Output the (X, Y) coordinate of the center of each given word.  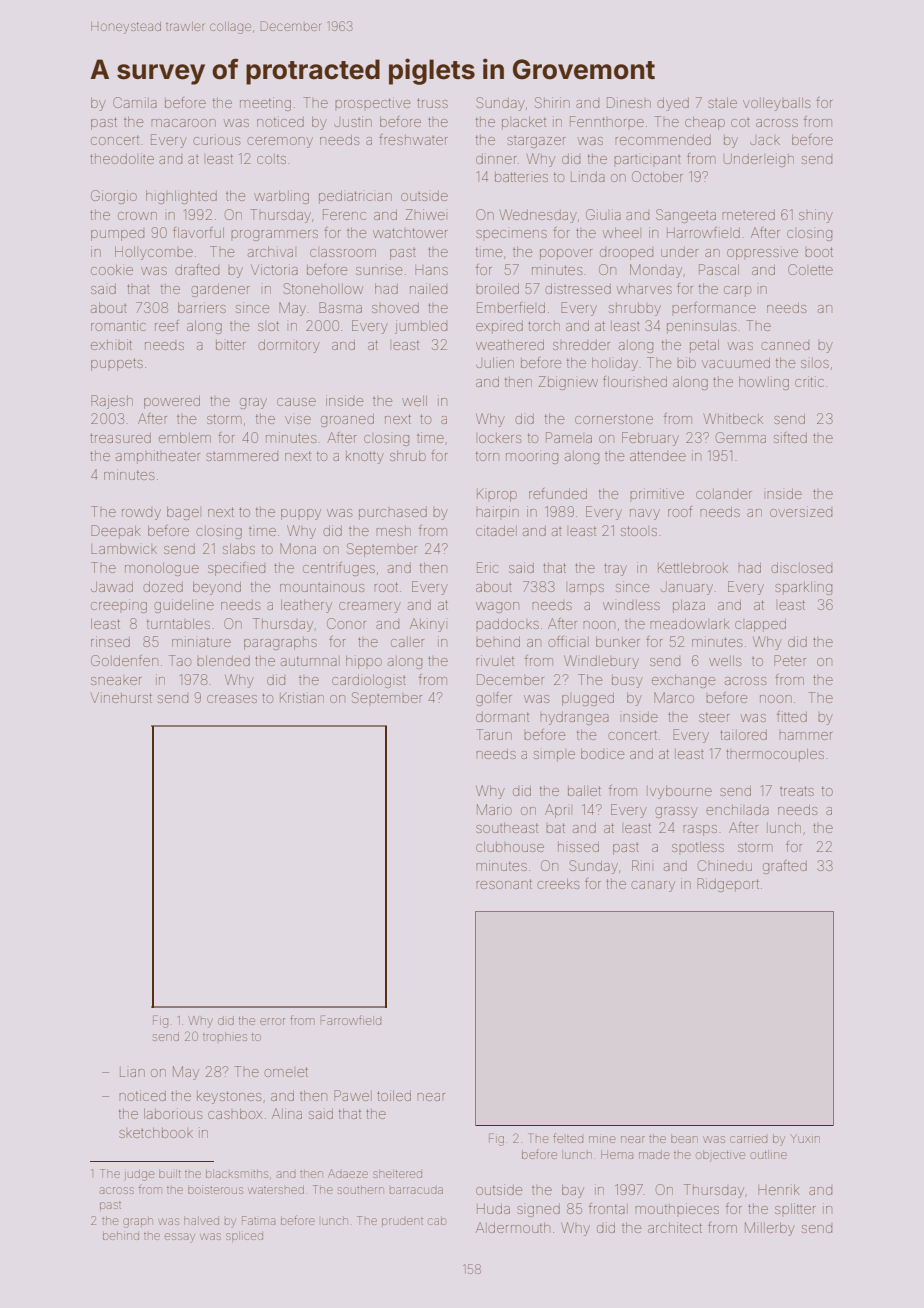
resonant (504, 884)
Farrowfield (351, 1020)
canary (653, 886)
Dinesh (629, 102)
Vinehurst (121, 697)
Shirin (552, 102)
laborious (173, 1113)
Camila (135, 102)
